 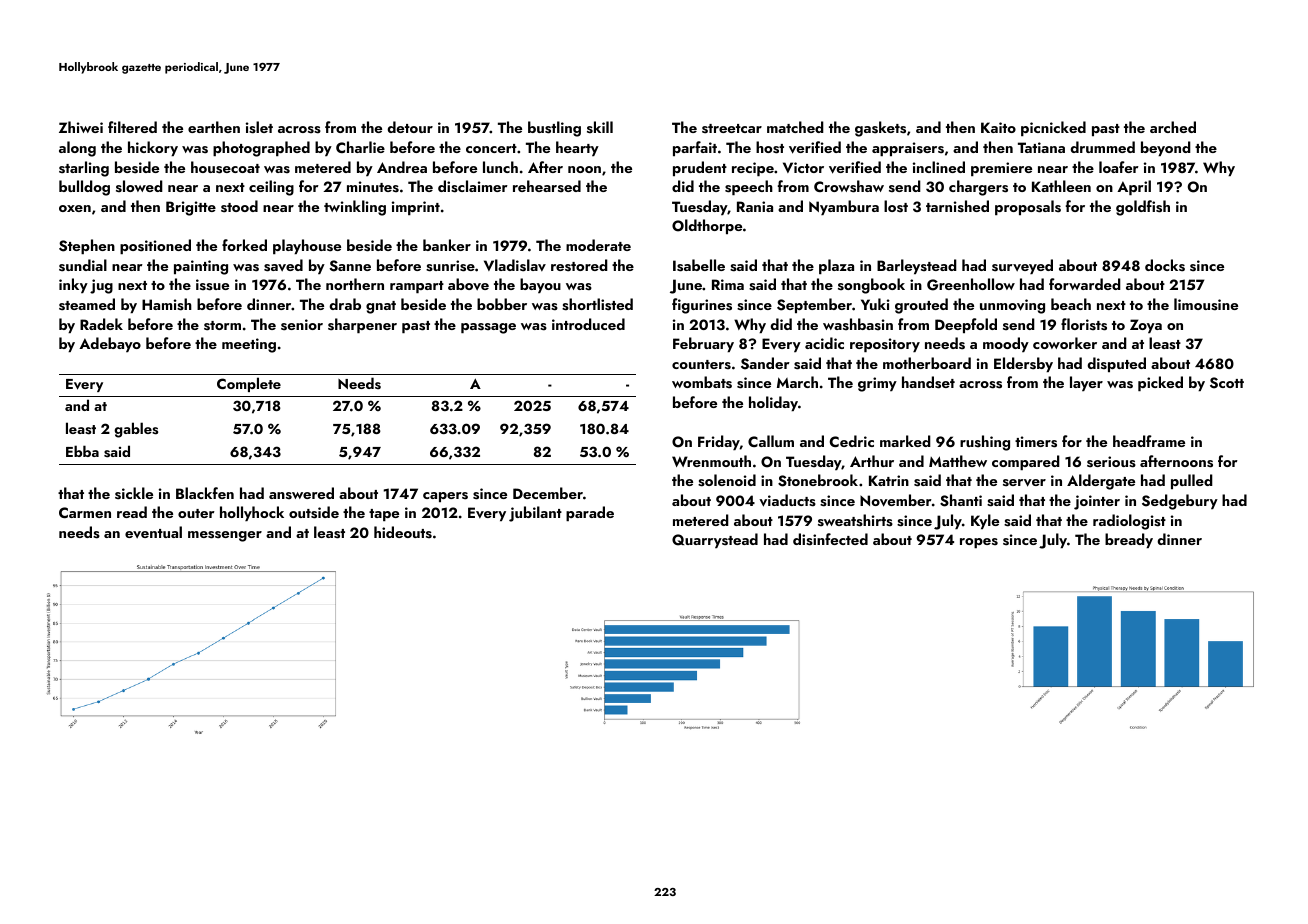 I want to click on acidic, so click(x=824, y=343).
